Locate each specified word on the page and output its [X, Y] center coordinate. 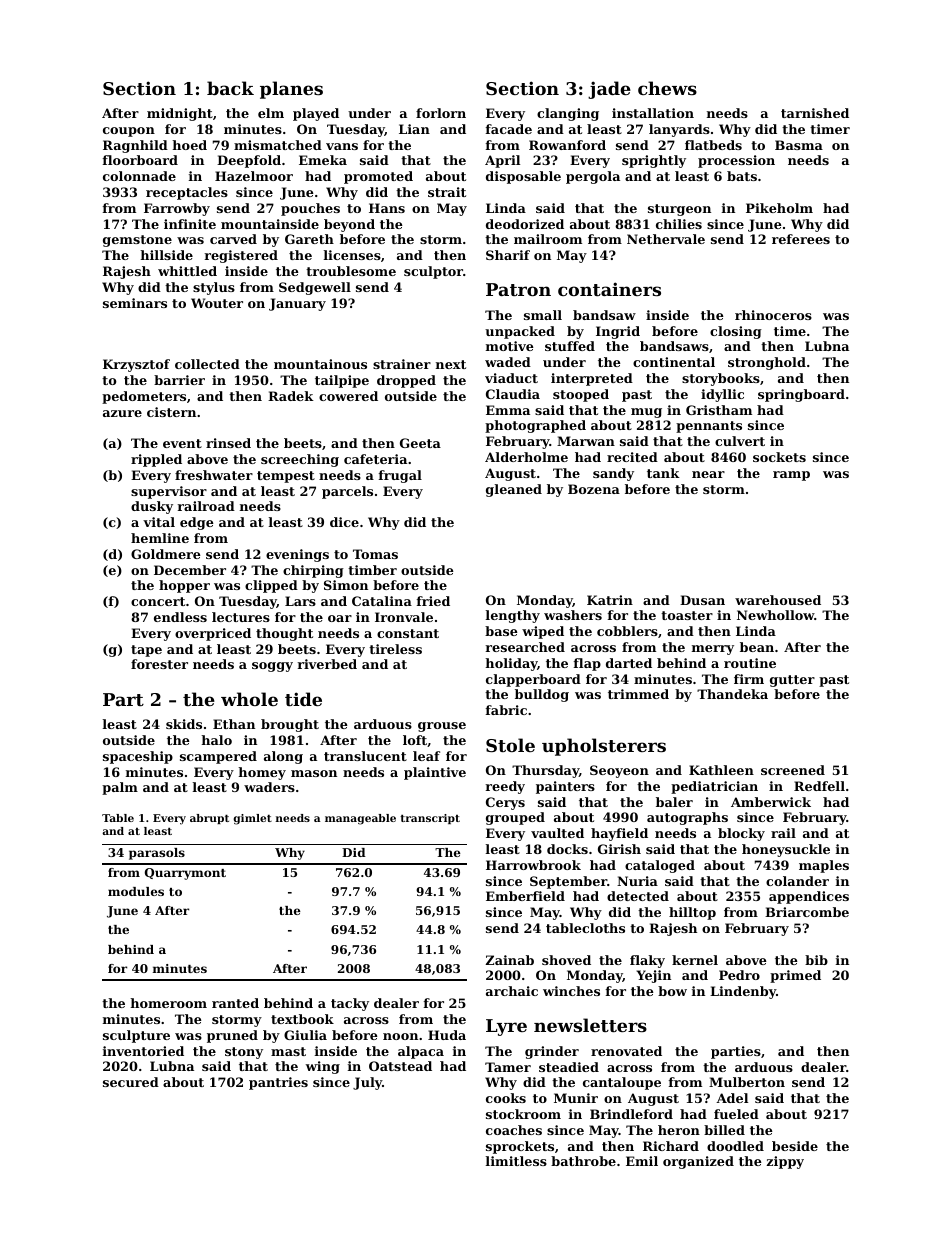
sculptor [433, 272]
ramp [791, 476]
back [230, 88]
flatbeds [713, 145]
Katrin [610, 600]
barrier [179, 380]
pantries [278, 1083]
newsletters [590, 1025]
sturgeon [679, 210]
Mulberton [747, 1082]
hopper [184, 586]
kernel [695, 960]
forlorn [441, 113]
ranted [235, 1003]
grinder [552, 1052]
